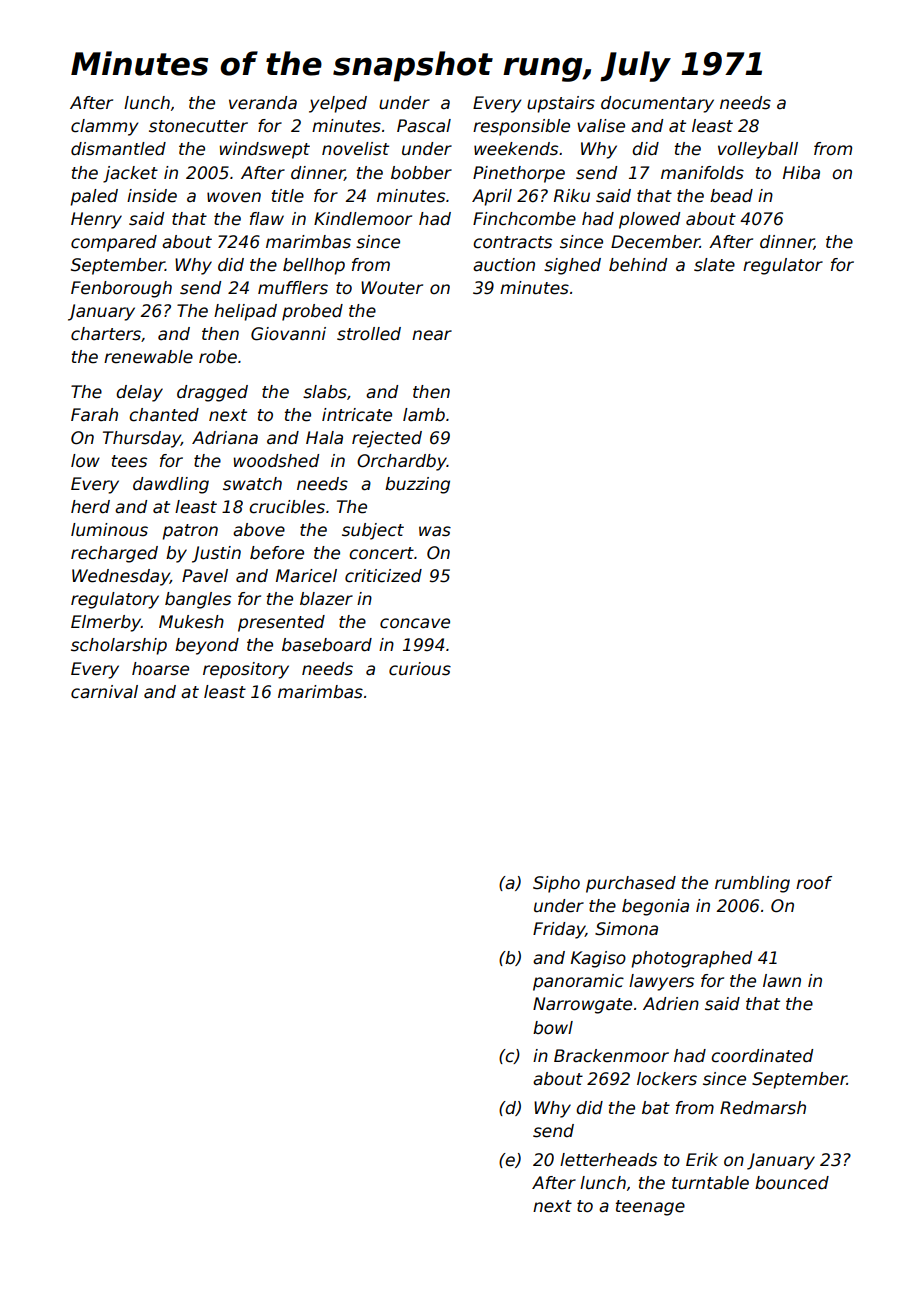  What do you see at coordinates (561, 104) in the page?
I see `upstairs` at bounding box center [561, 104].
